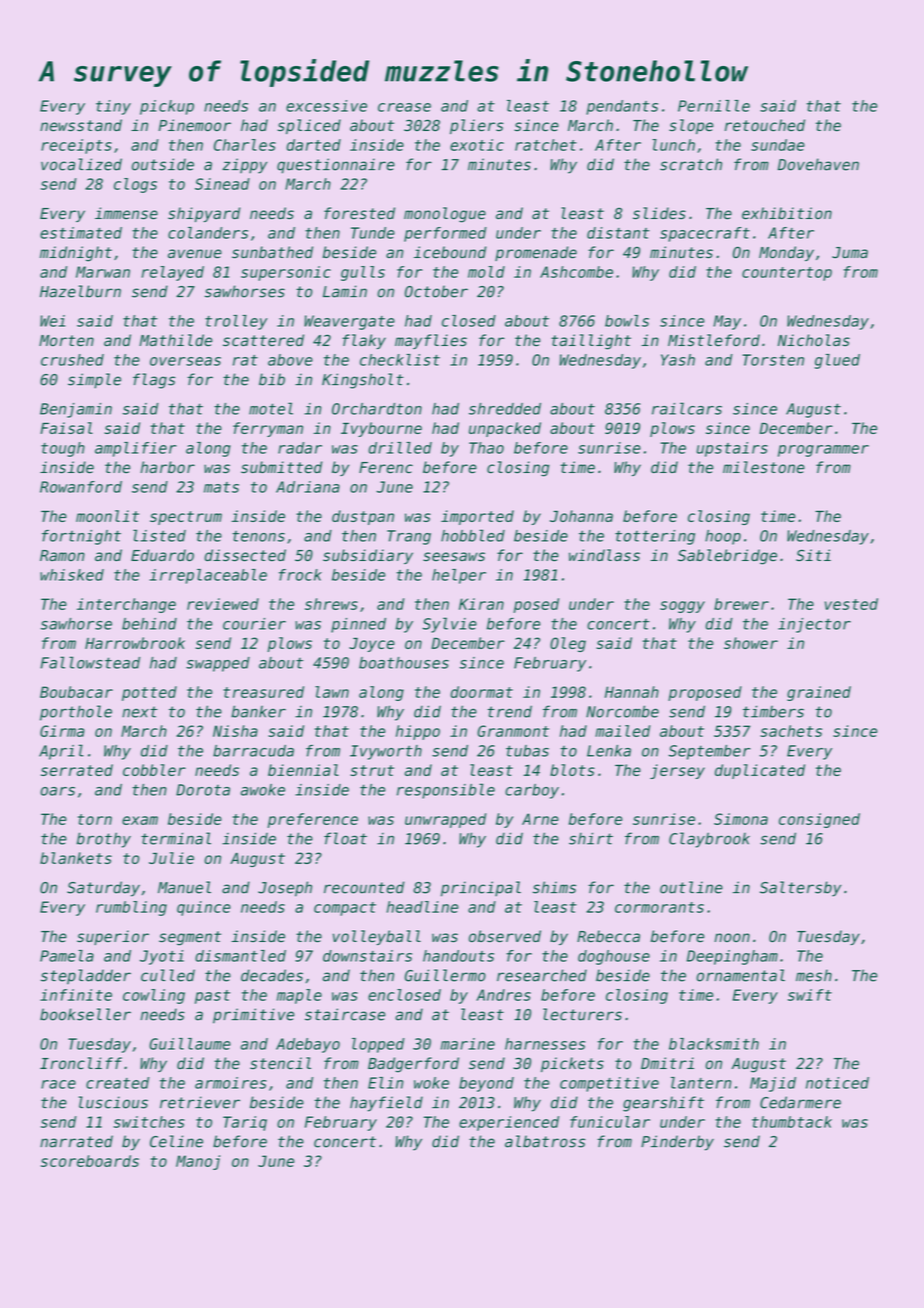 The width and height of the screenshot is (924, 1308). Describe the element at coordinates (792, 1122) in the screenshot. I see `thumbtack` at that location.
